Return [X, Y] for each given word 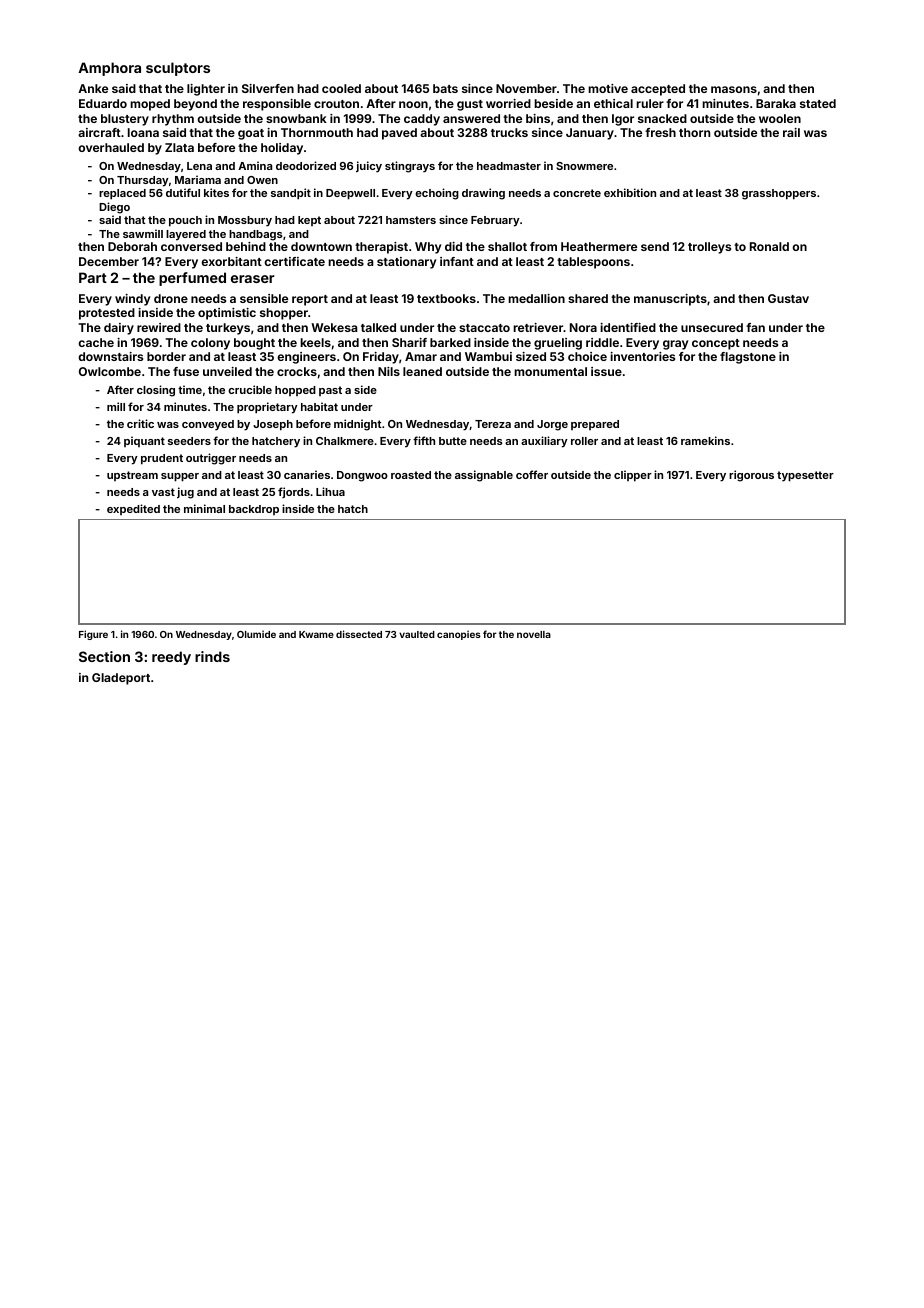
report [310, 300]
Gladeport [121, 679]
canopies [459, 635]
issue [606, 371]
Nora [583, 327]
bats [445, 88]
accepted [658, 90]
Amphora [109, 69]
